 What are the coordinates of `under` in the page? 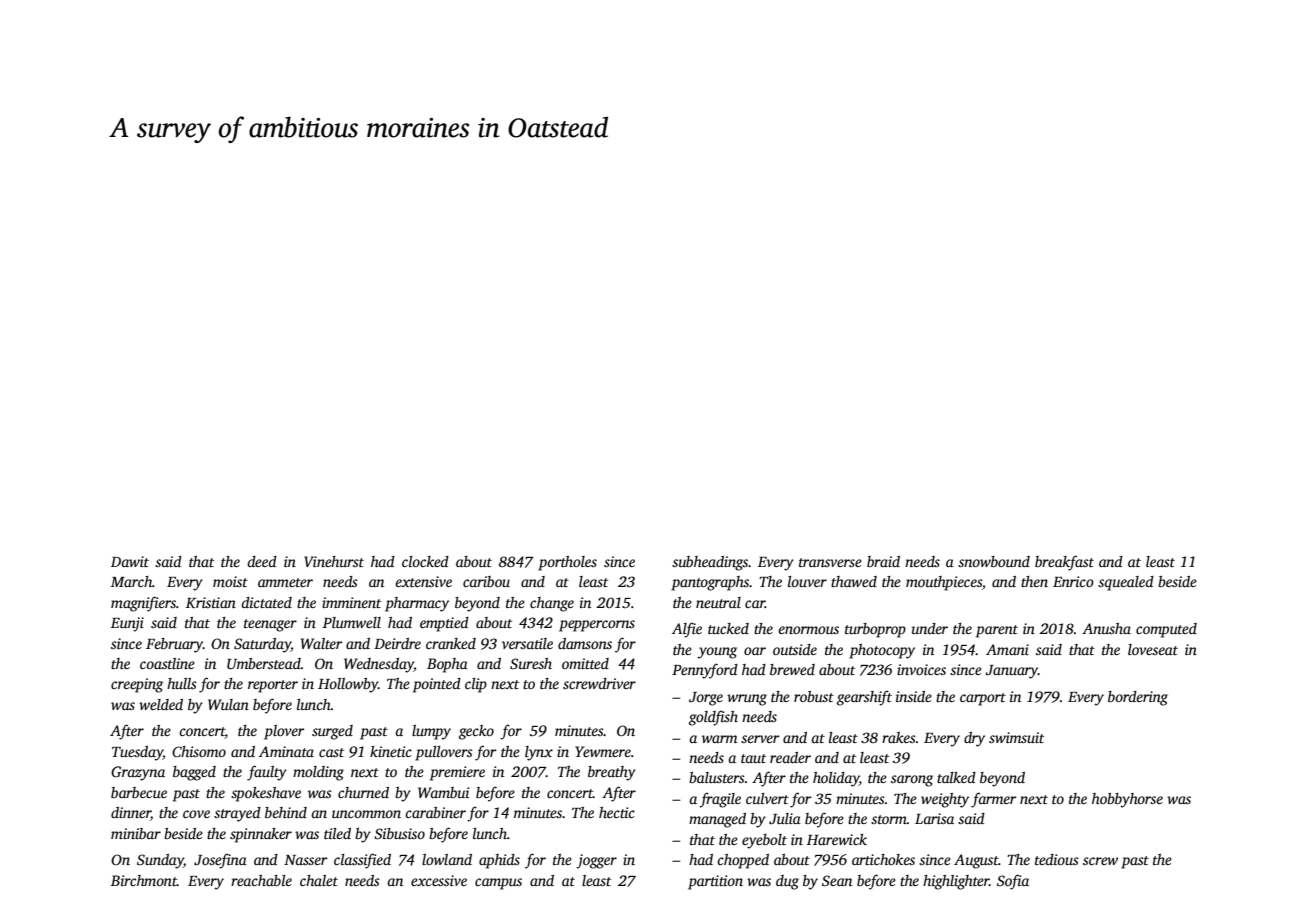 It's located at (930, 628).
